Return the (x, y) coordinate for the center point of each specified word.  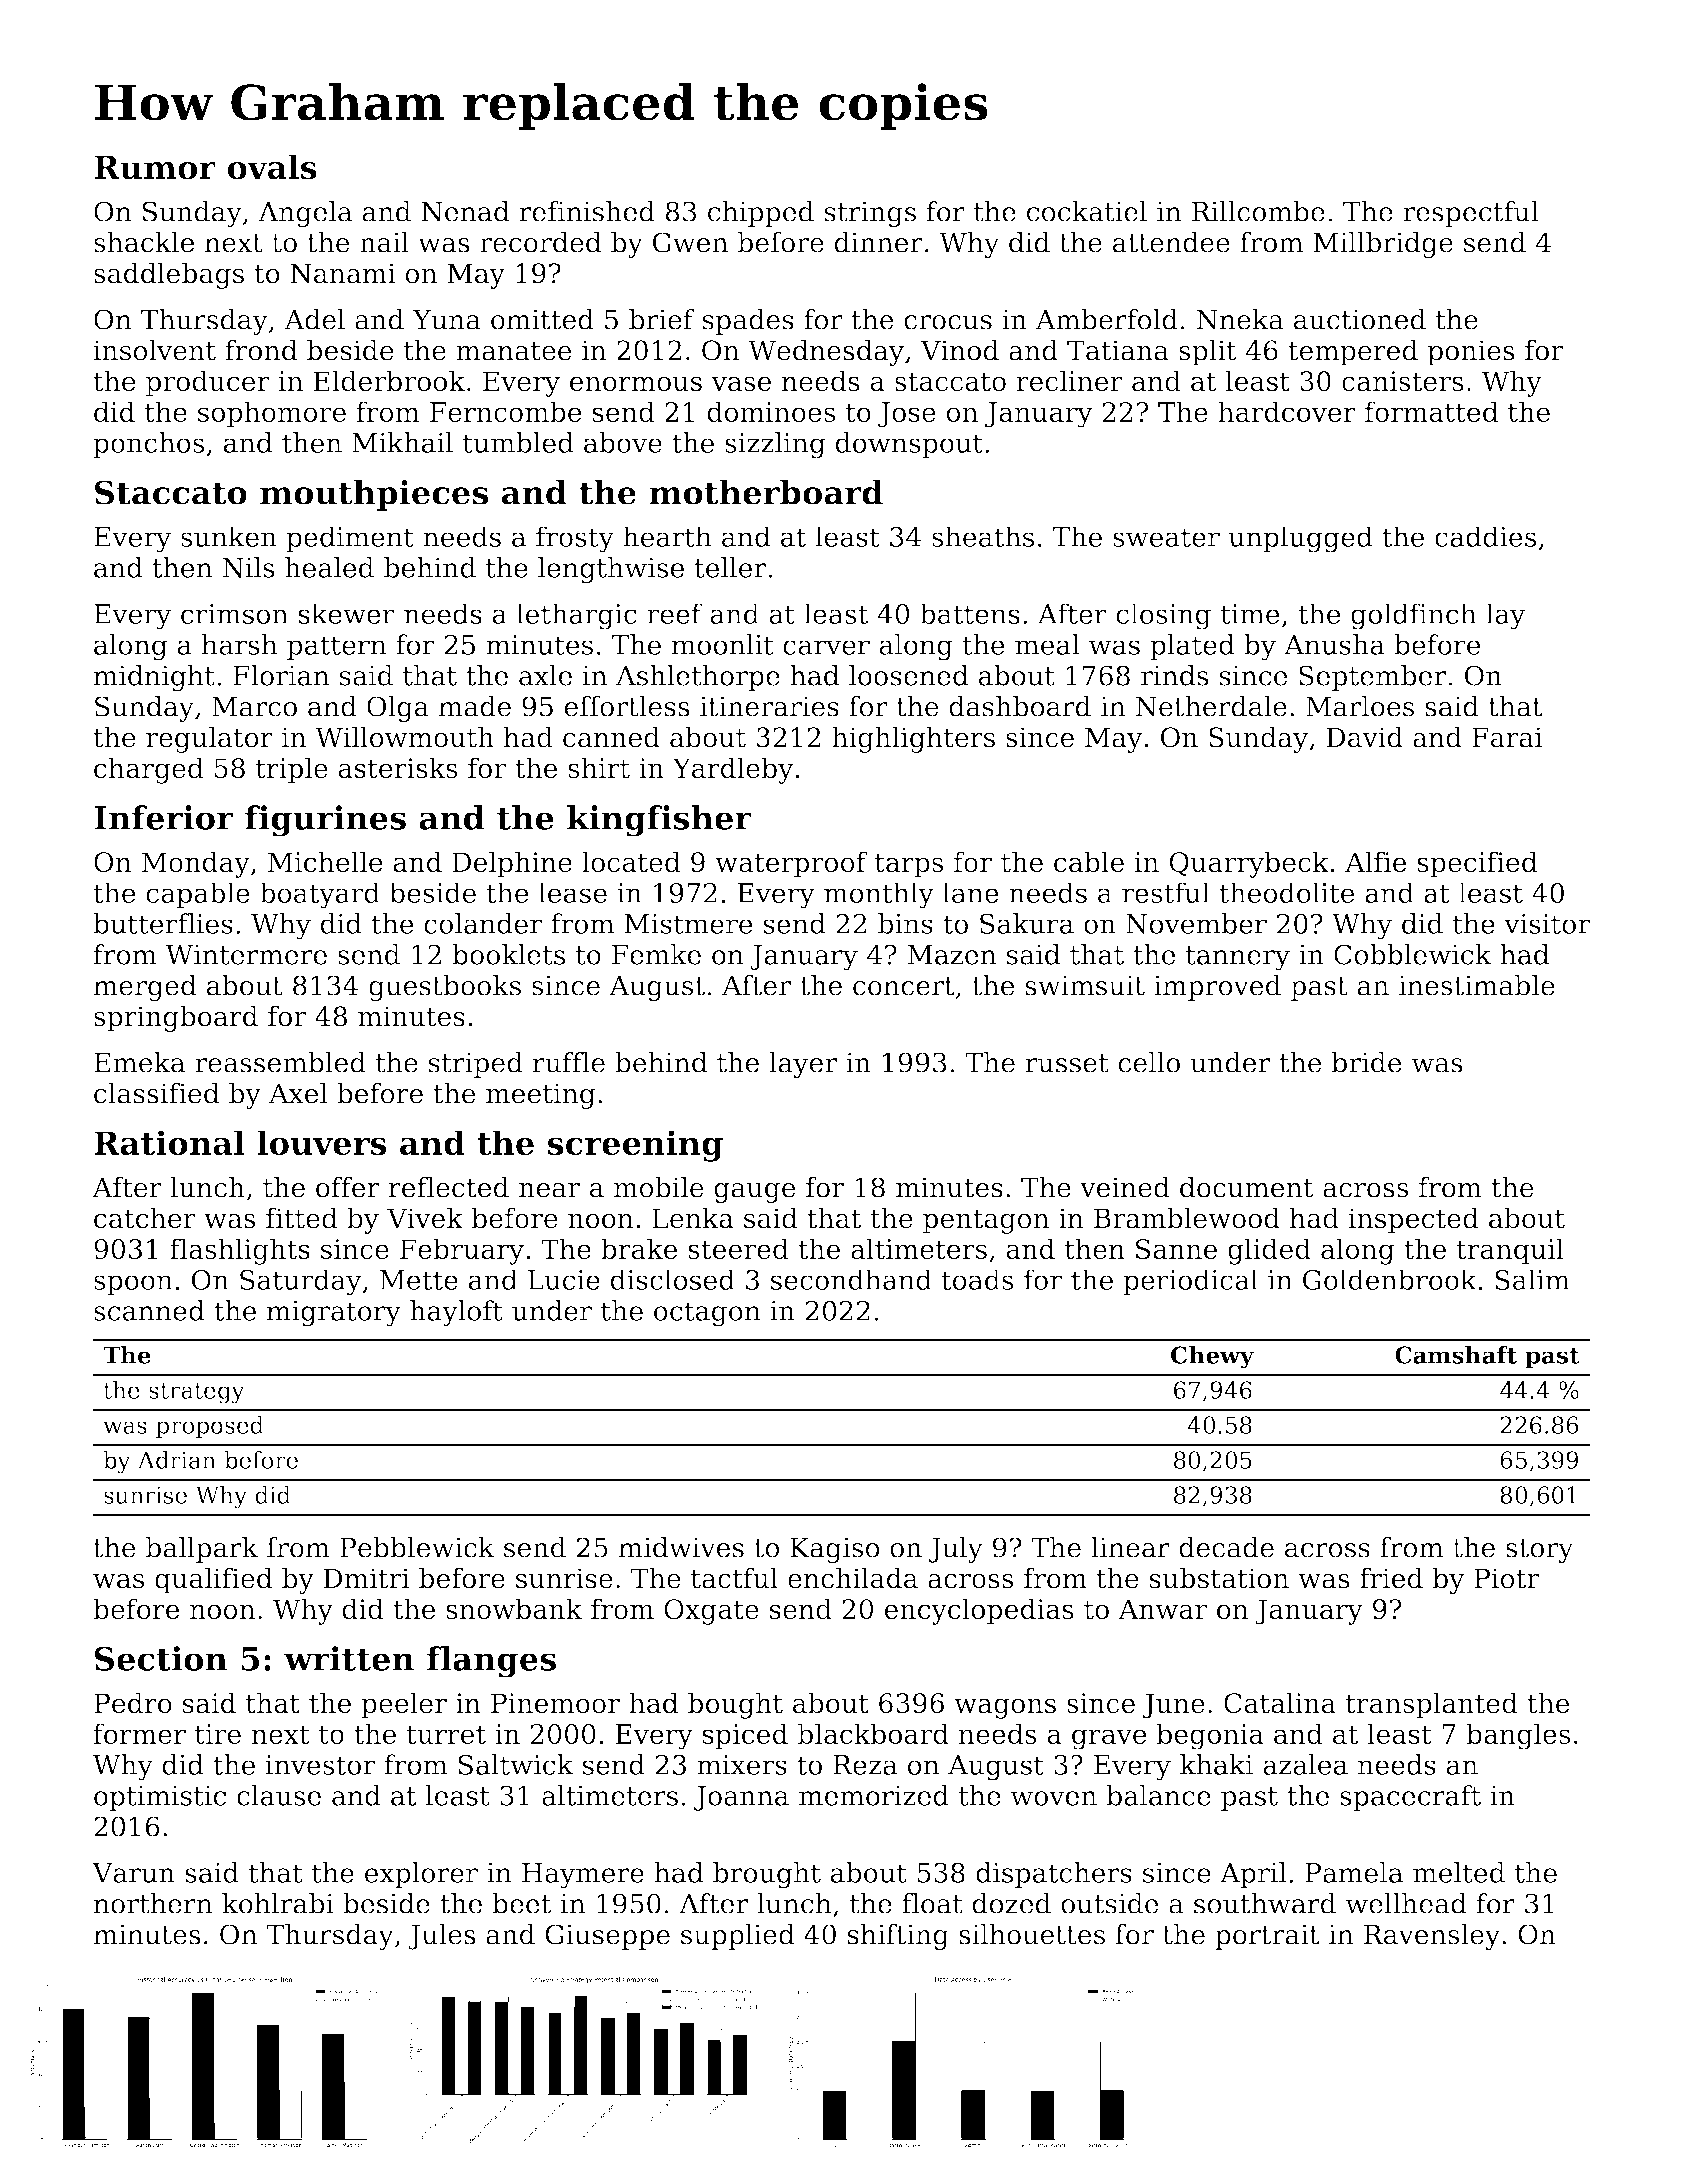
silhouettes (1032, 1934)
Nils (248, 567)
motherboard (766, 492)
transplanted (1431, 1705)
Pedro (133, 1703)
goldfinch (1414, 616)
